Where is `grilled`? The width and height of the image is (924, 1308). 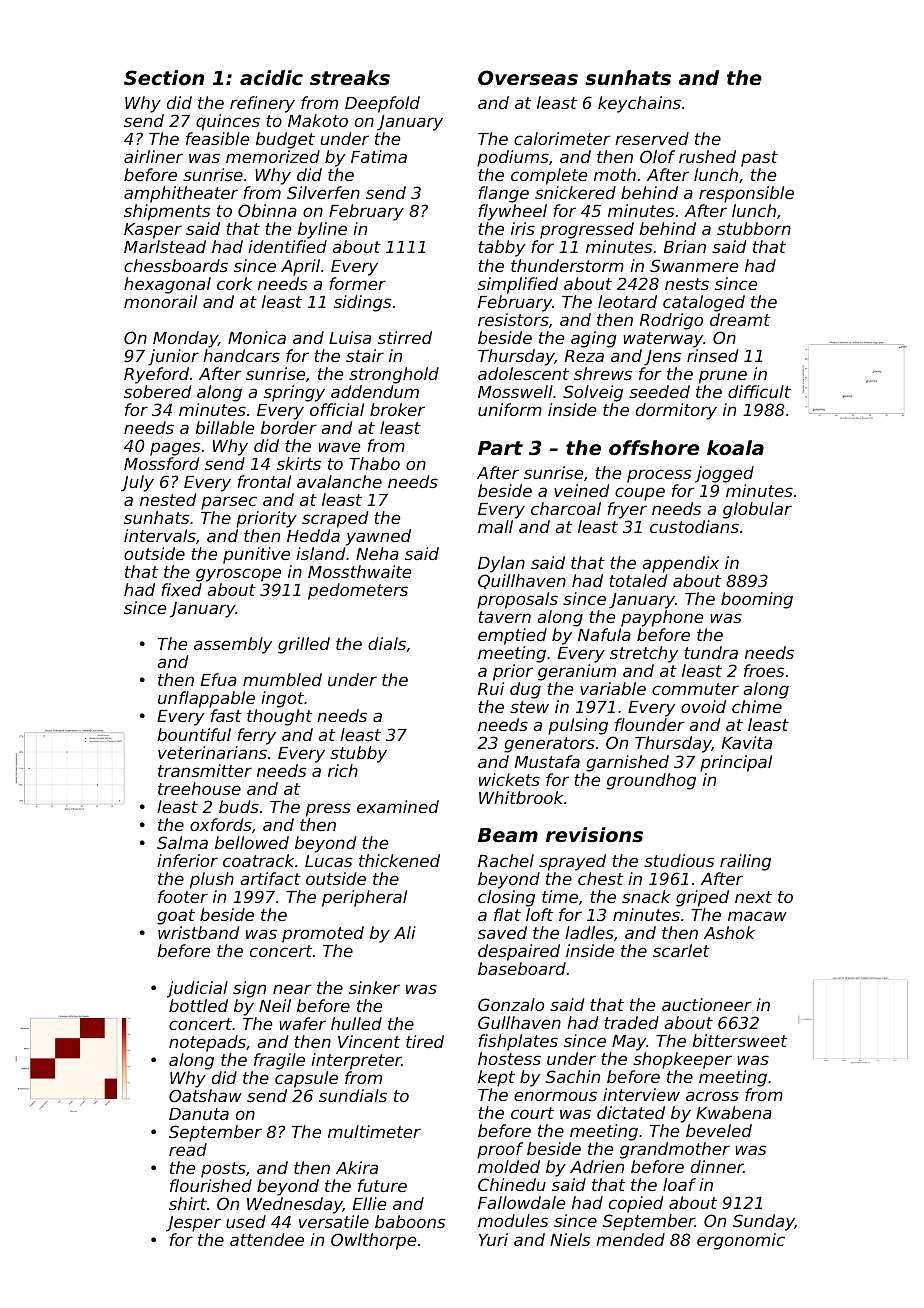 grilled is located at coordinates (304, 645).
